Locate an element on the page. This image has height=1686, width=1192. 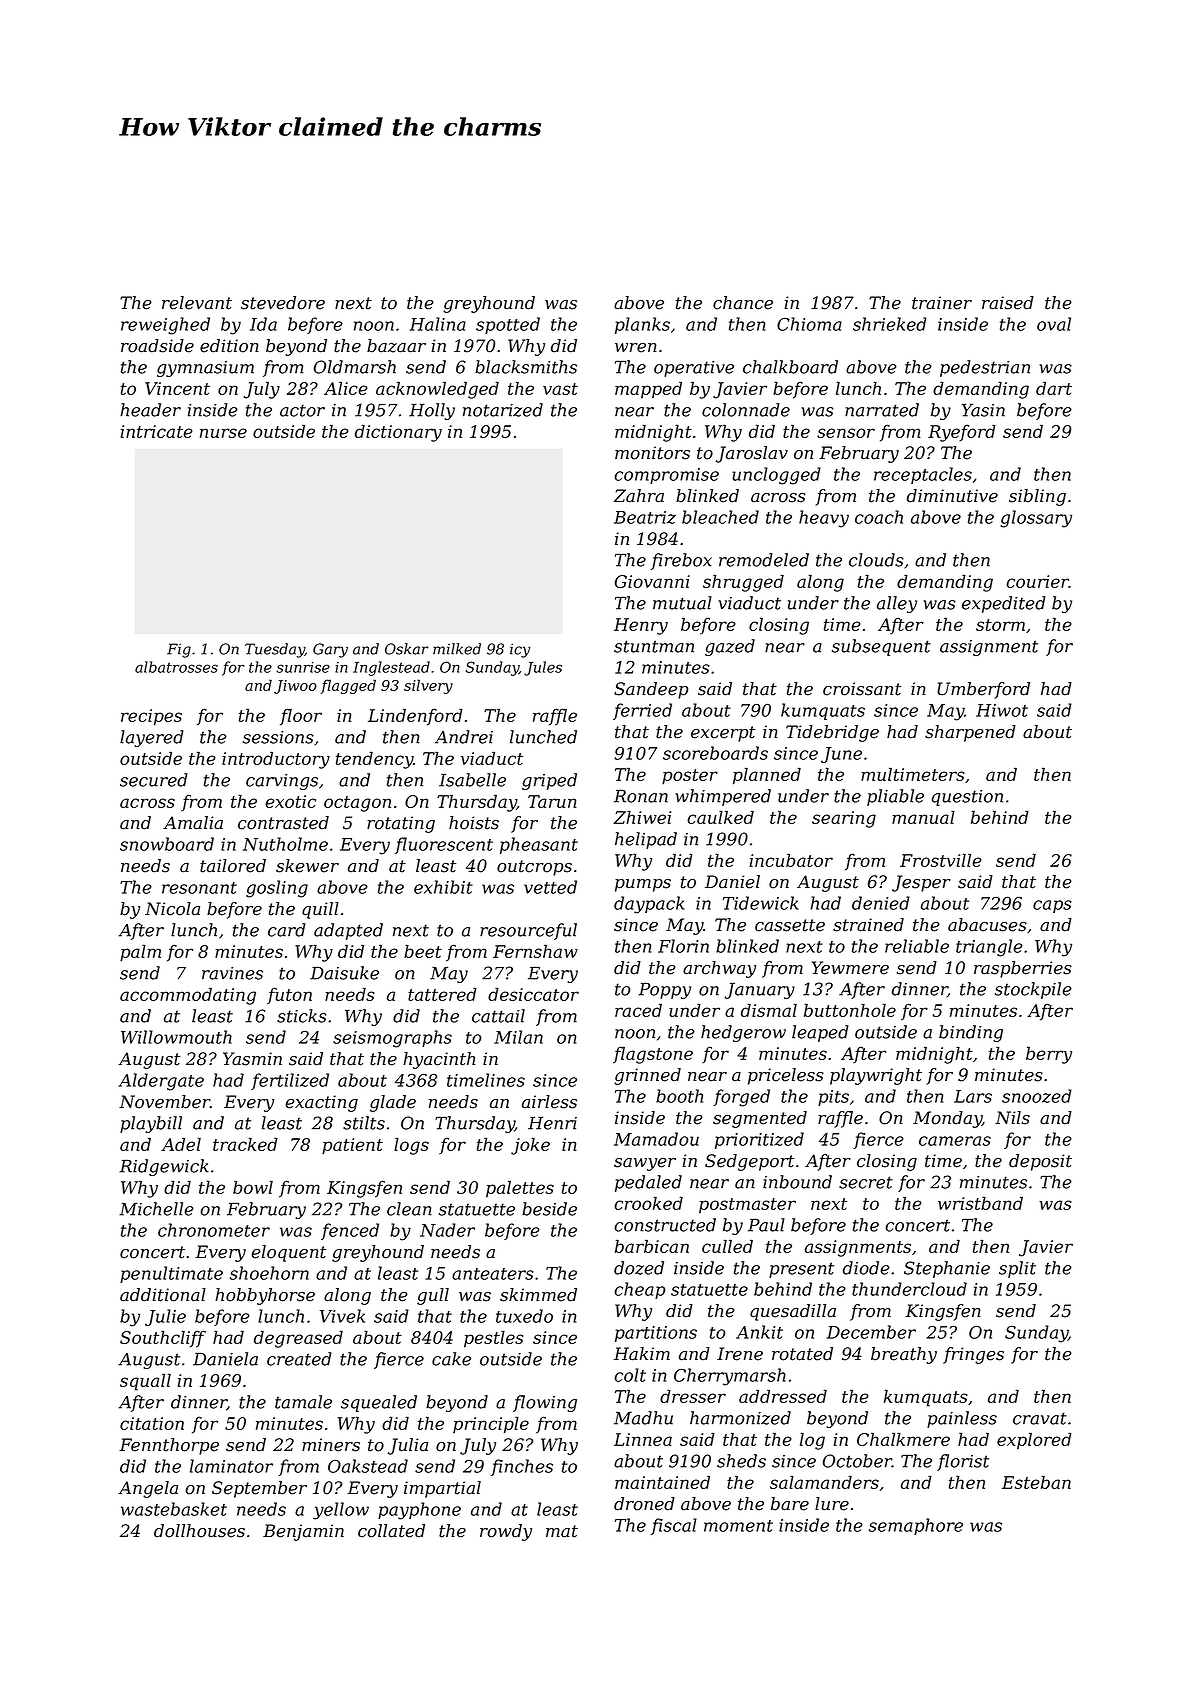
fiscal is located at coordinates (674, 1526).
